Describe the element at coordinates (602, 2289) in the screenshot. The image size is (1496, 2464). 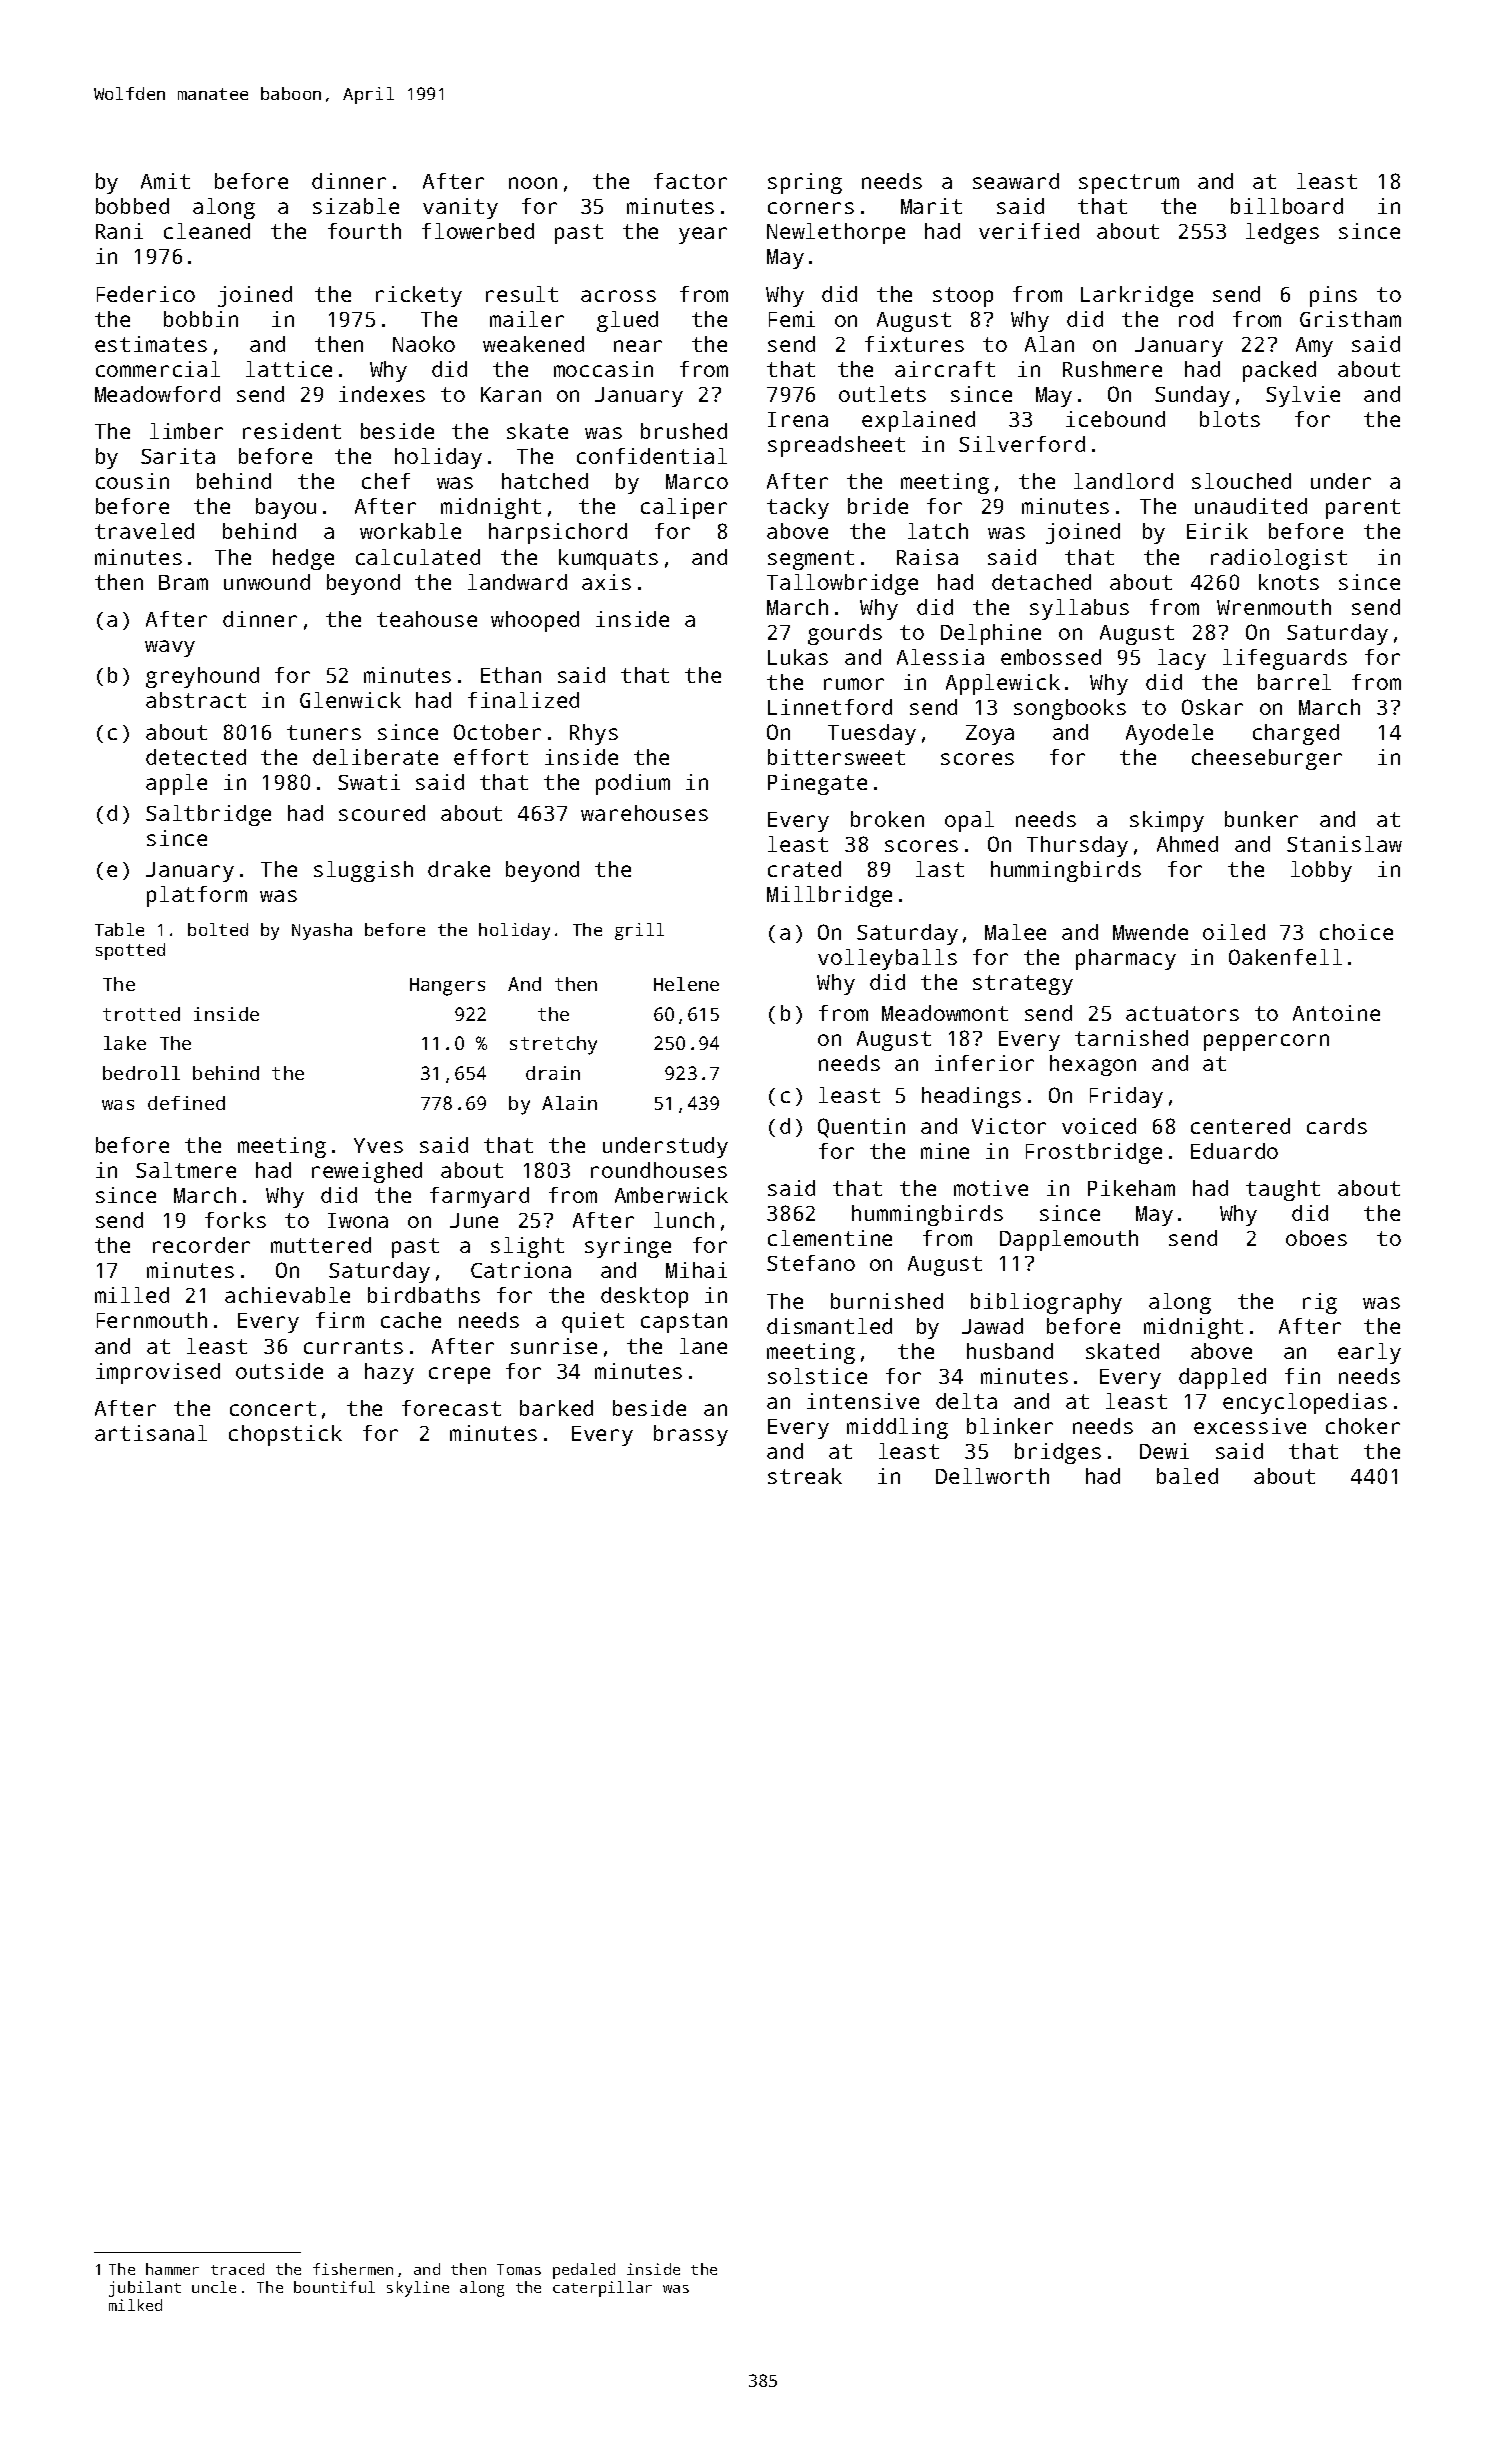
I see `caterpillar` at that location.
